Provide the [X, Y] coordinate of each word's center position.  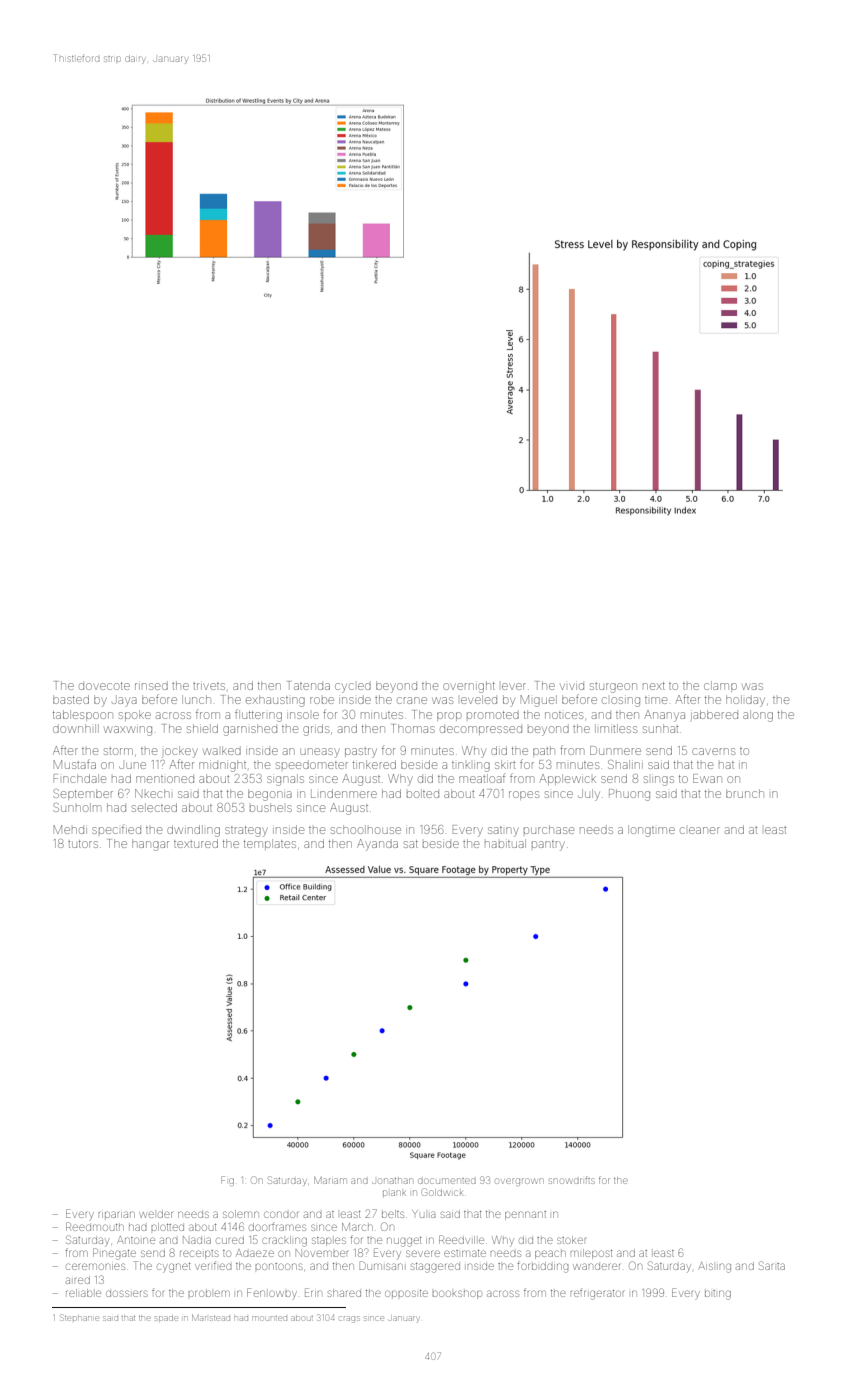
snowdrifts [571, 1181]
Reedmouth [95, 1226]
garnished [250, 730]
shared [344, 1293]
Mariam [330, 1180]
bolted [423, 793]
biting [718, 1295]
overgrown [519, 1182]
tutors [83, 844]
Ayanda [377, 845]
